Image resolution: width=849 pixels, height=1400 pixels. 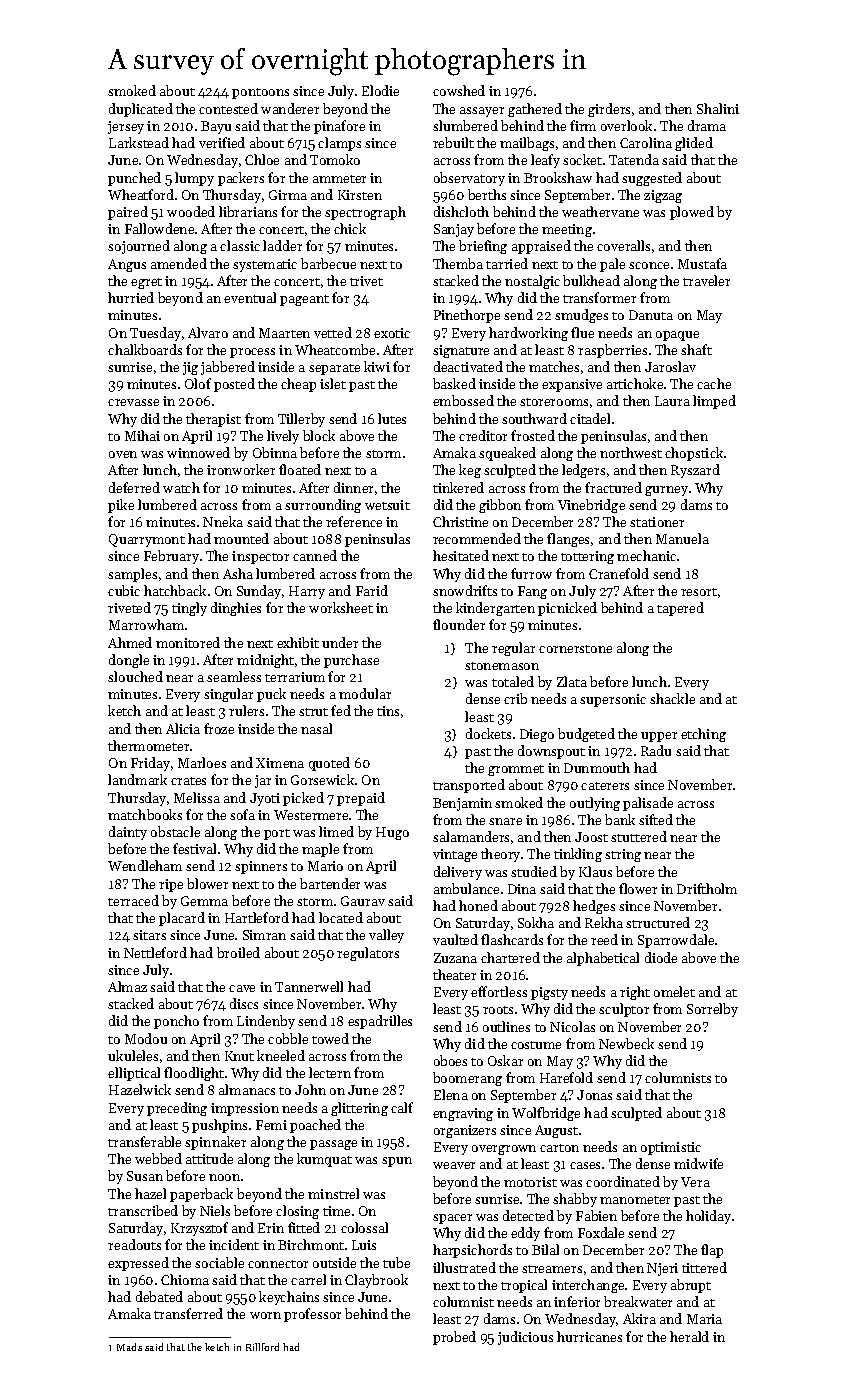 What do you see at coordinates (718, 108) in the screenshot?
I see `Shalini` at bounding box center [718, 108].
